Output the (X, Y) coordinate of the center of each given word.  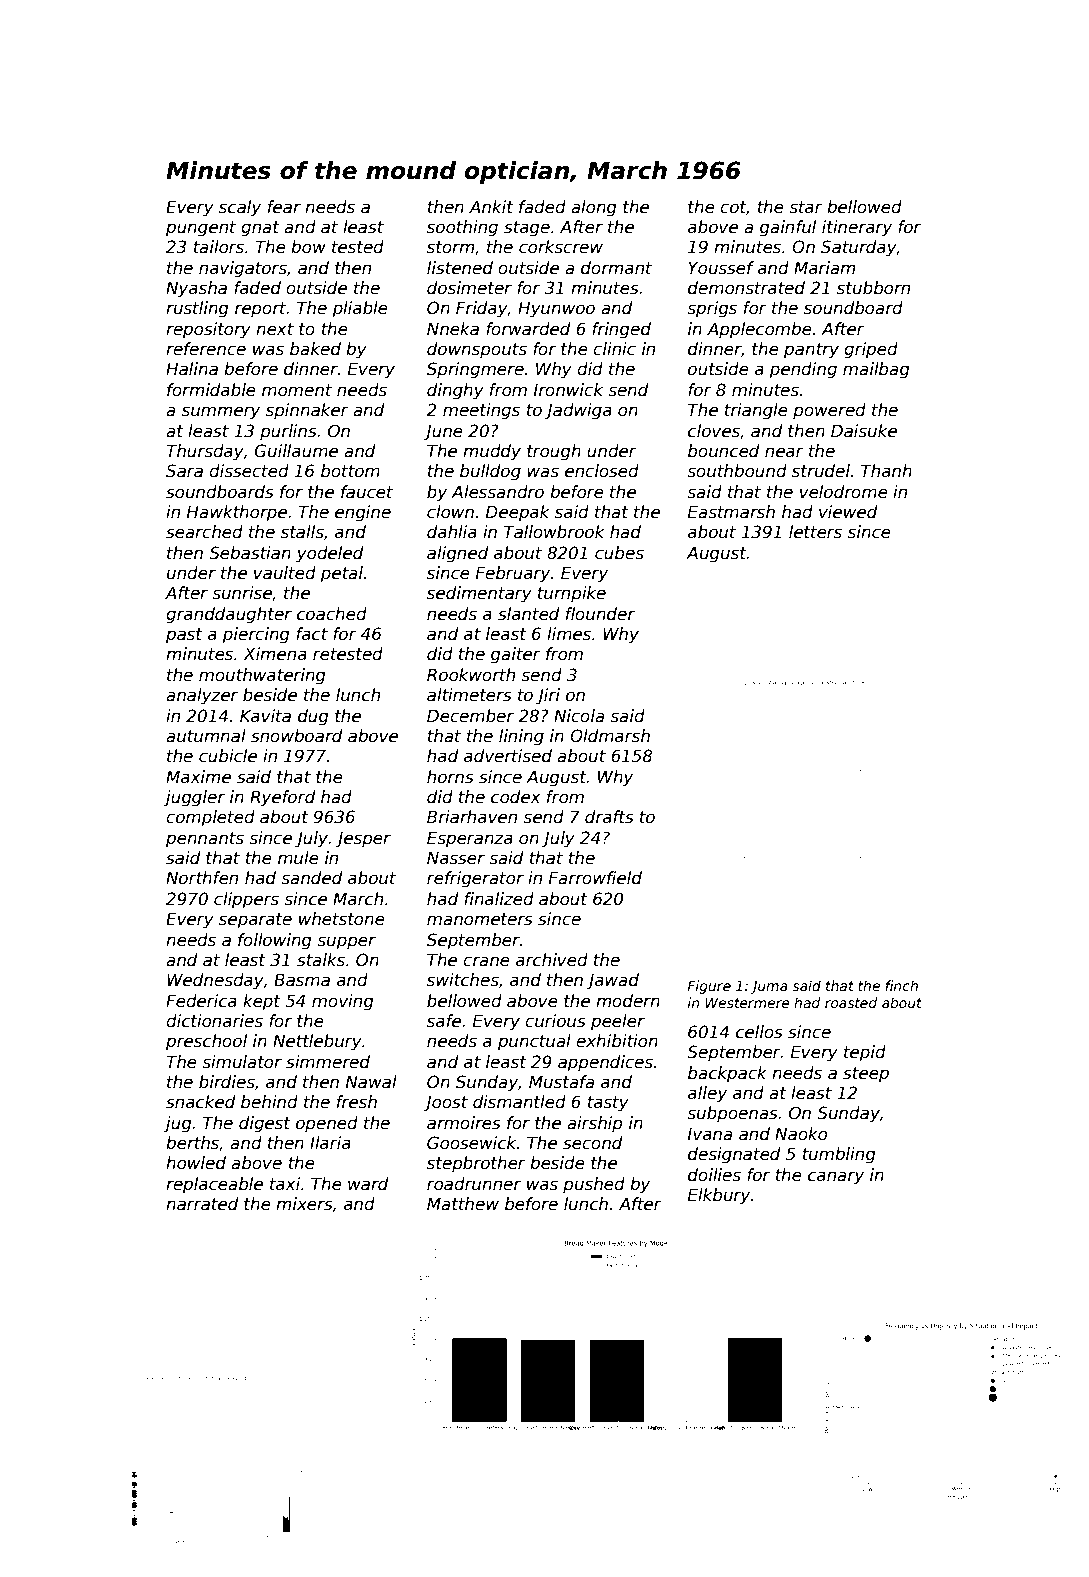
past (184, 636)
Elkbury (719, 1196)
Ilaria (330, 1143)
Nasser (456, 858)
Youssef (721, 268)
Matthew (463, 1204)
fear (284, 207)
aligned (458, 554)
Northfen (202, 878)
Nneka (453, 329)
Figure (709, 987)
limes (569, 634)
